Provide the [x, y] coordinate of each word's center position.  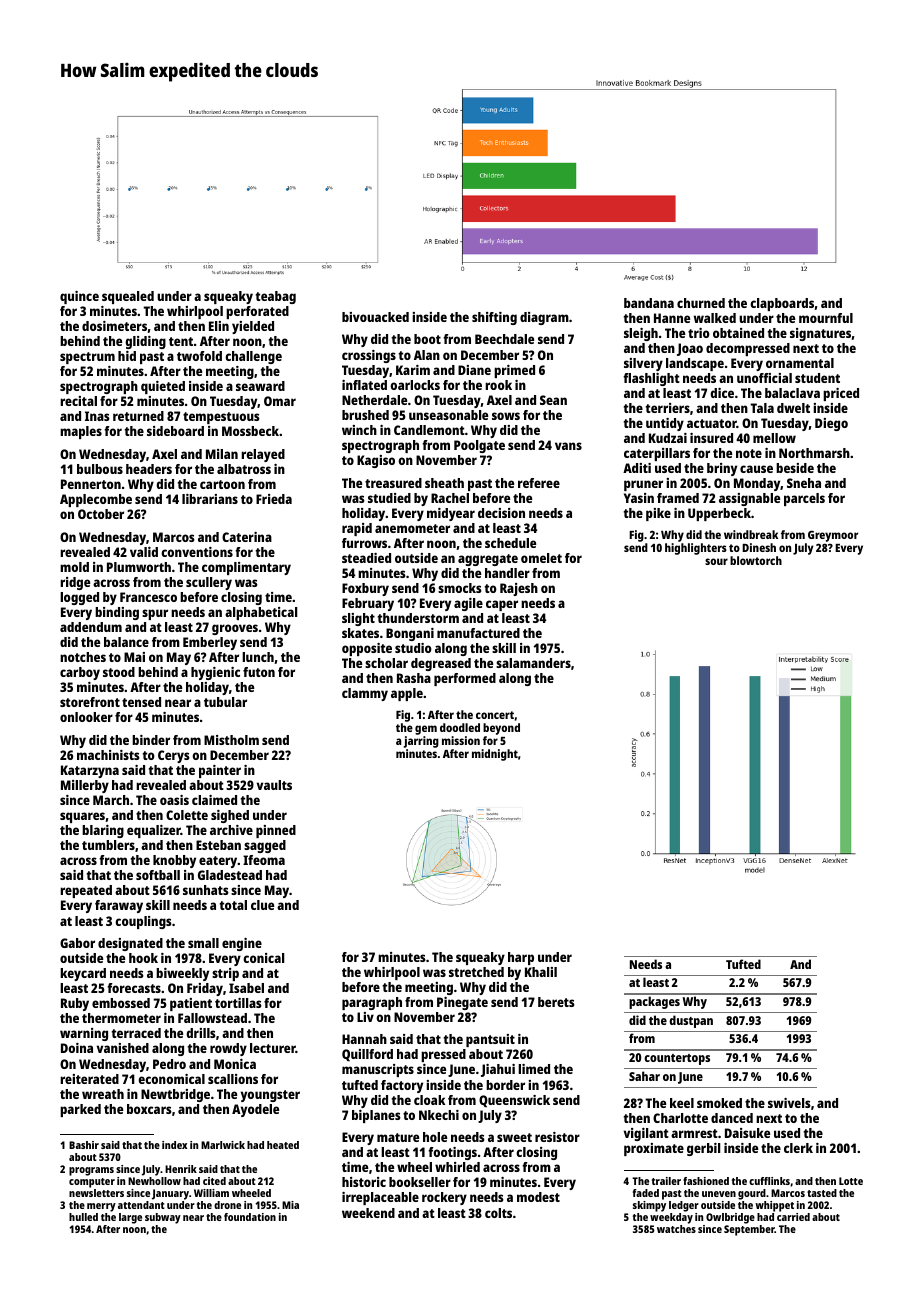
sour [716, 561]
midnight [495, 755]
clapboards [782, 304]
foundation [250, 1217]
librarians [210, 499]
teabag [276, 297]
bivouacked [375, 317]
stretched [476, 972]
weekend [368, 1213]
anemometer [412, 528]
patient [191, 1004]
